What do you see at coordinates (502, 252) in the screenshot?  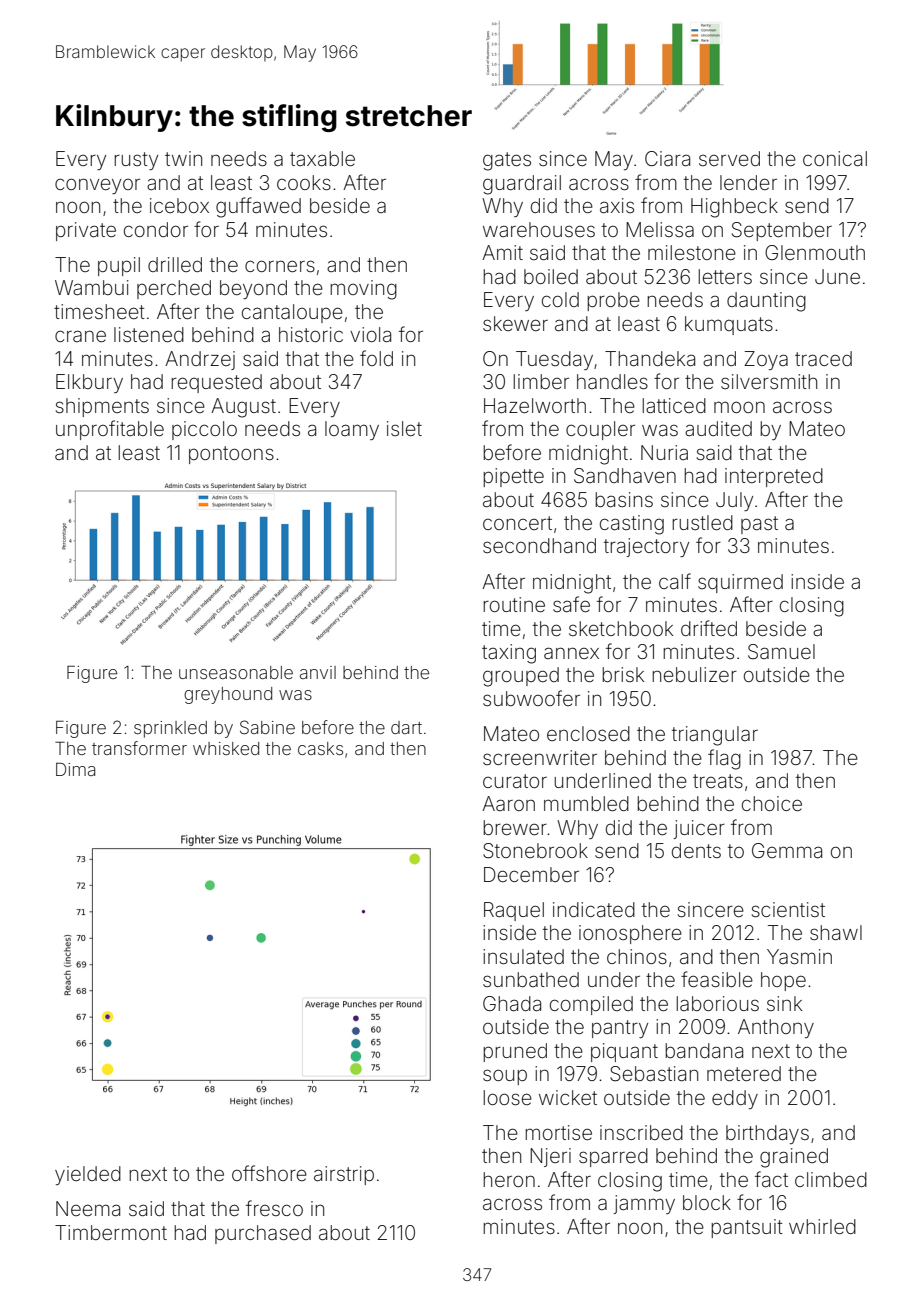 I see `Amit` at bounding box center [502, 252].
